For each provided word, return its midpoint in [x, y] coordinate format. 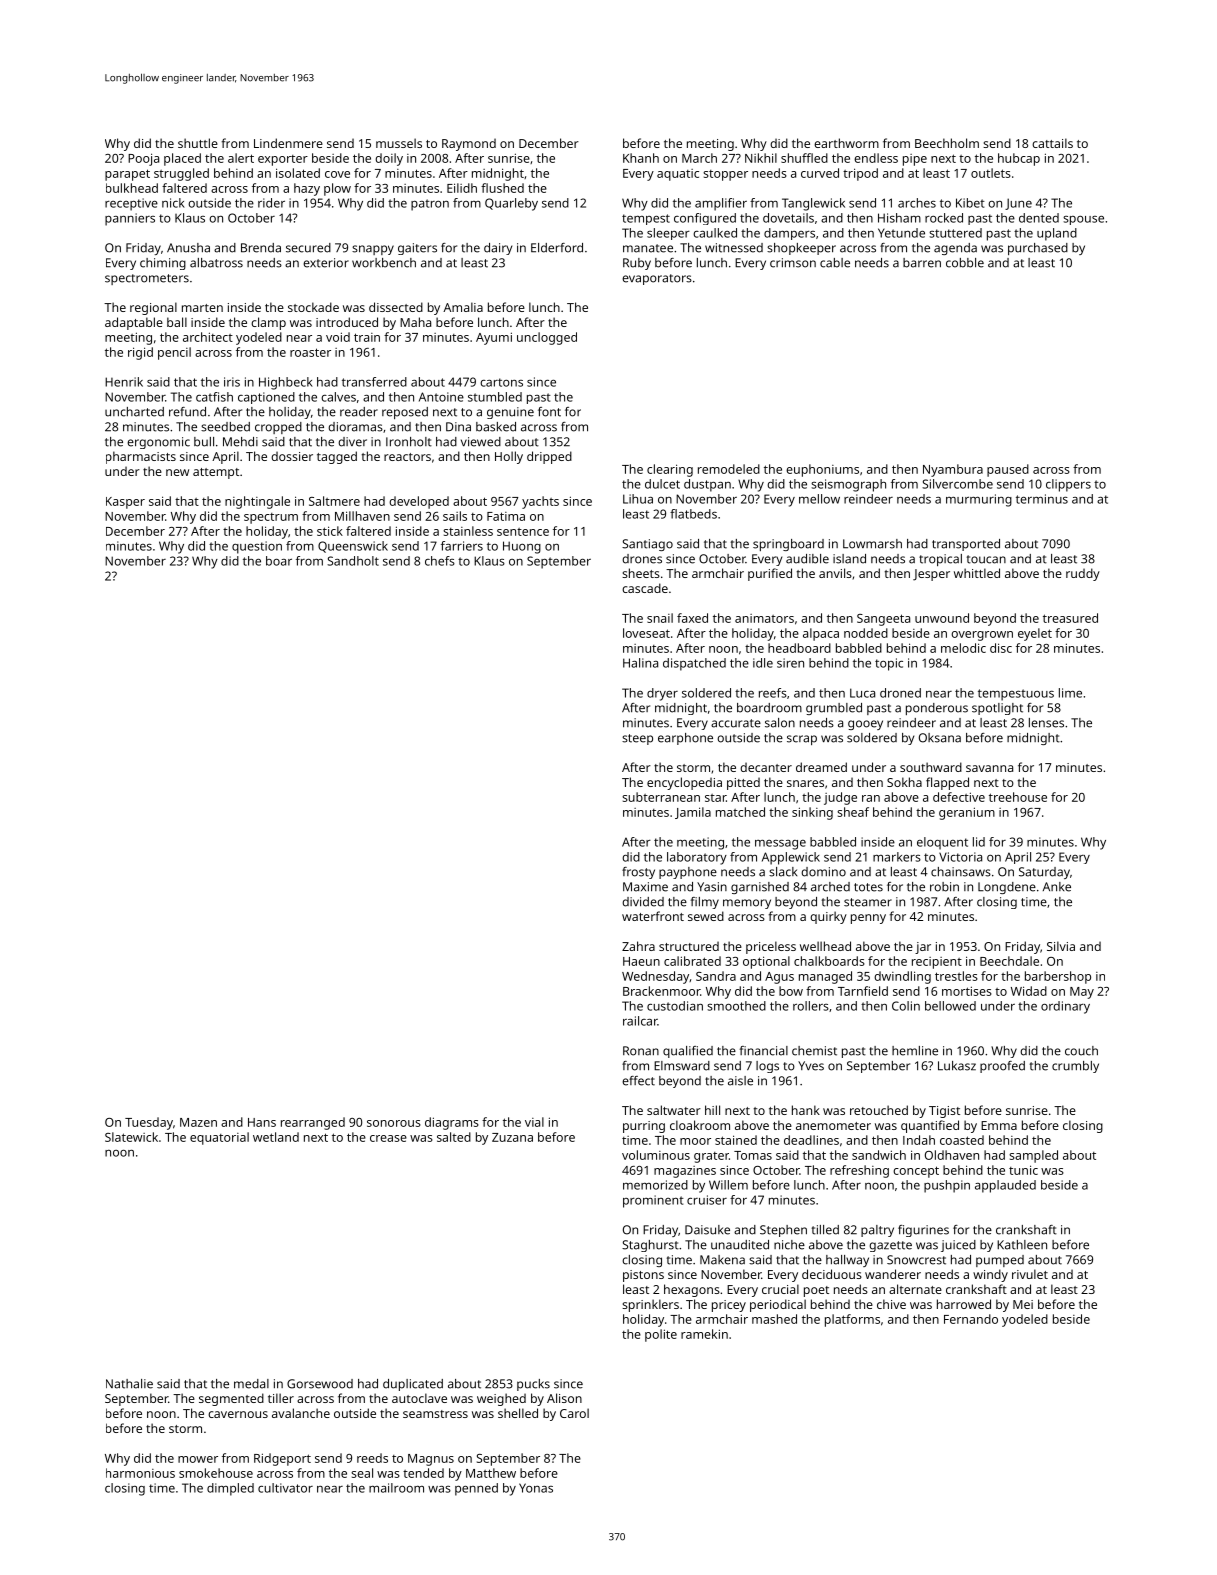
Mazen [198, 1122]
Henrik [124, 382]
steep [637, 739]
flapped [947, 783]
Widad [1029, 991]
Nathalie [129, 1384]
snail [660, 618]
